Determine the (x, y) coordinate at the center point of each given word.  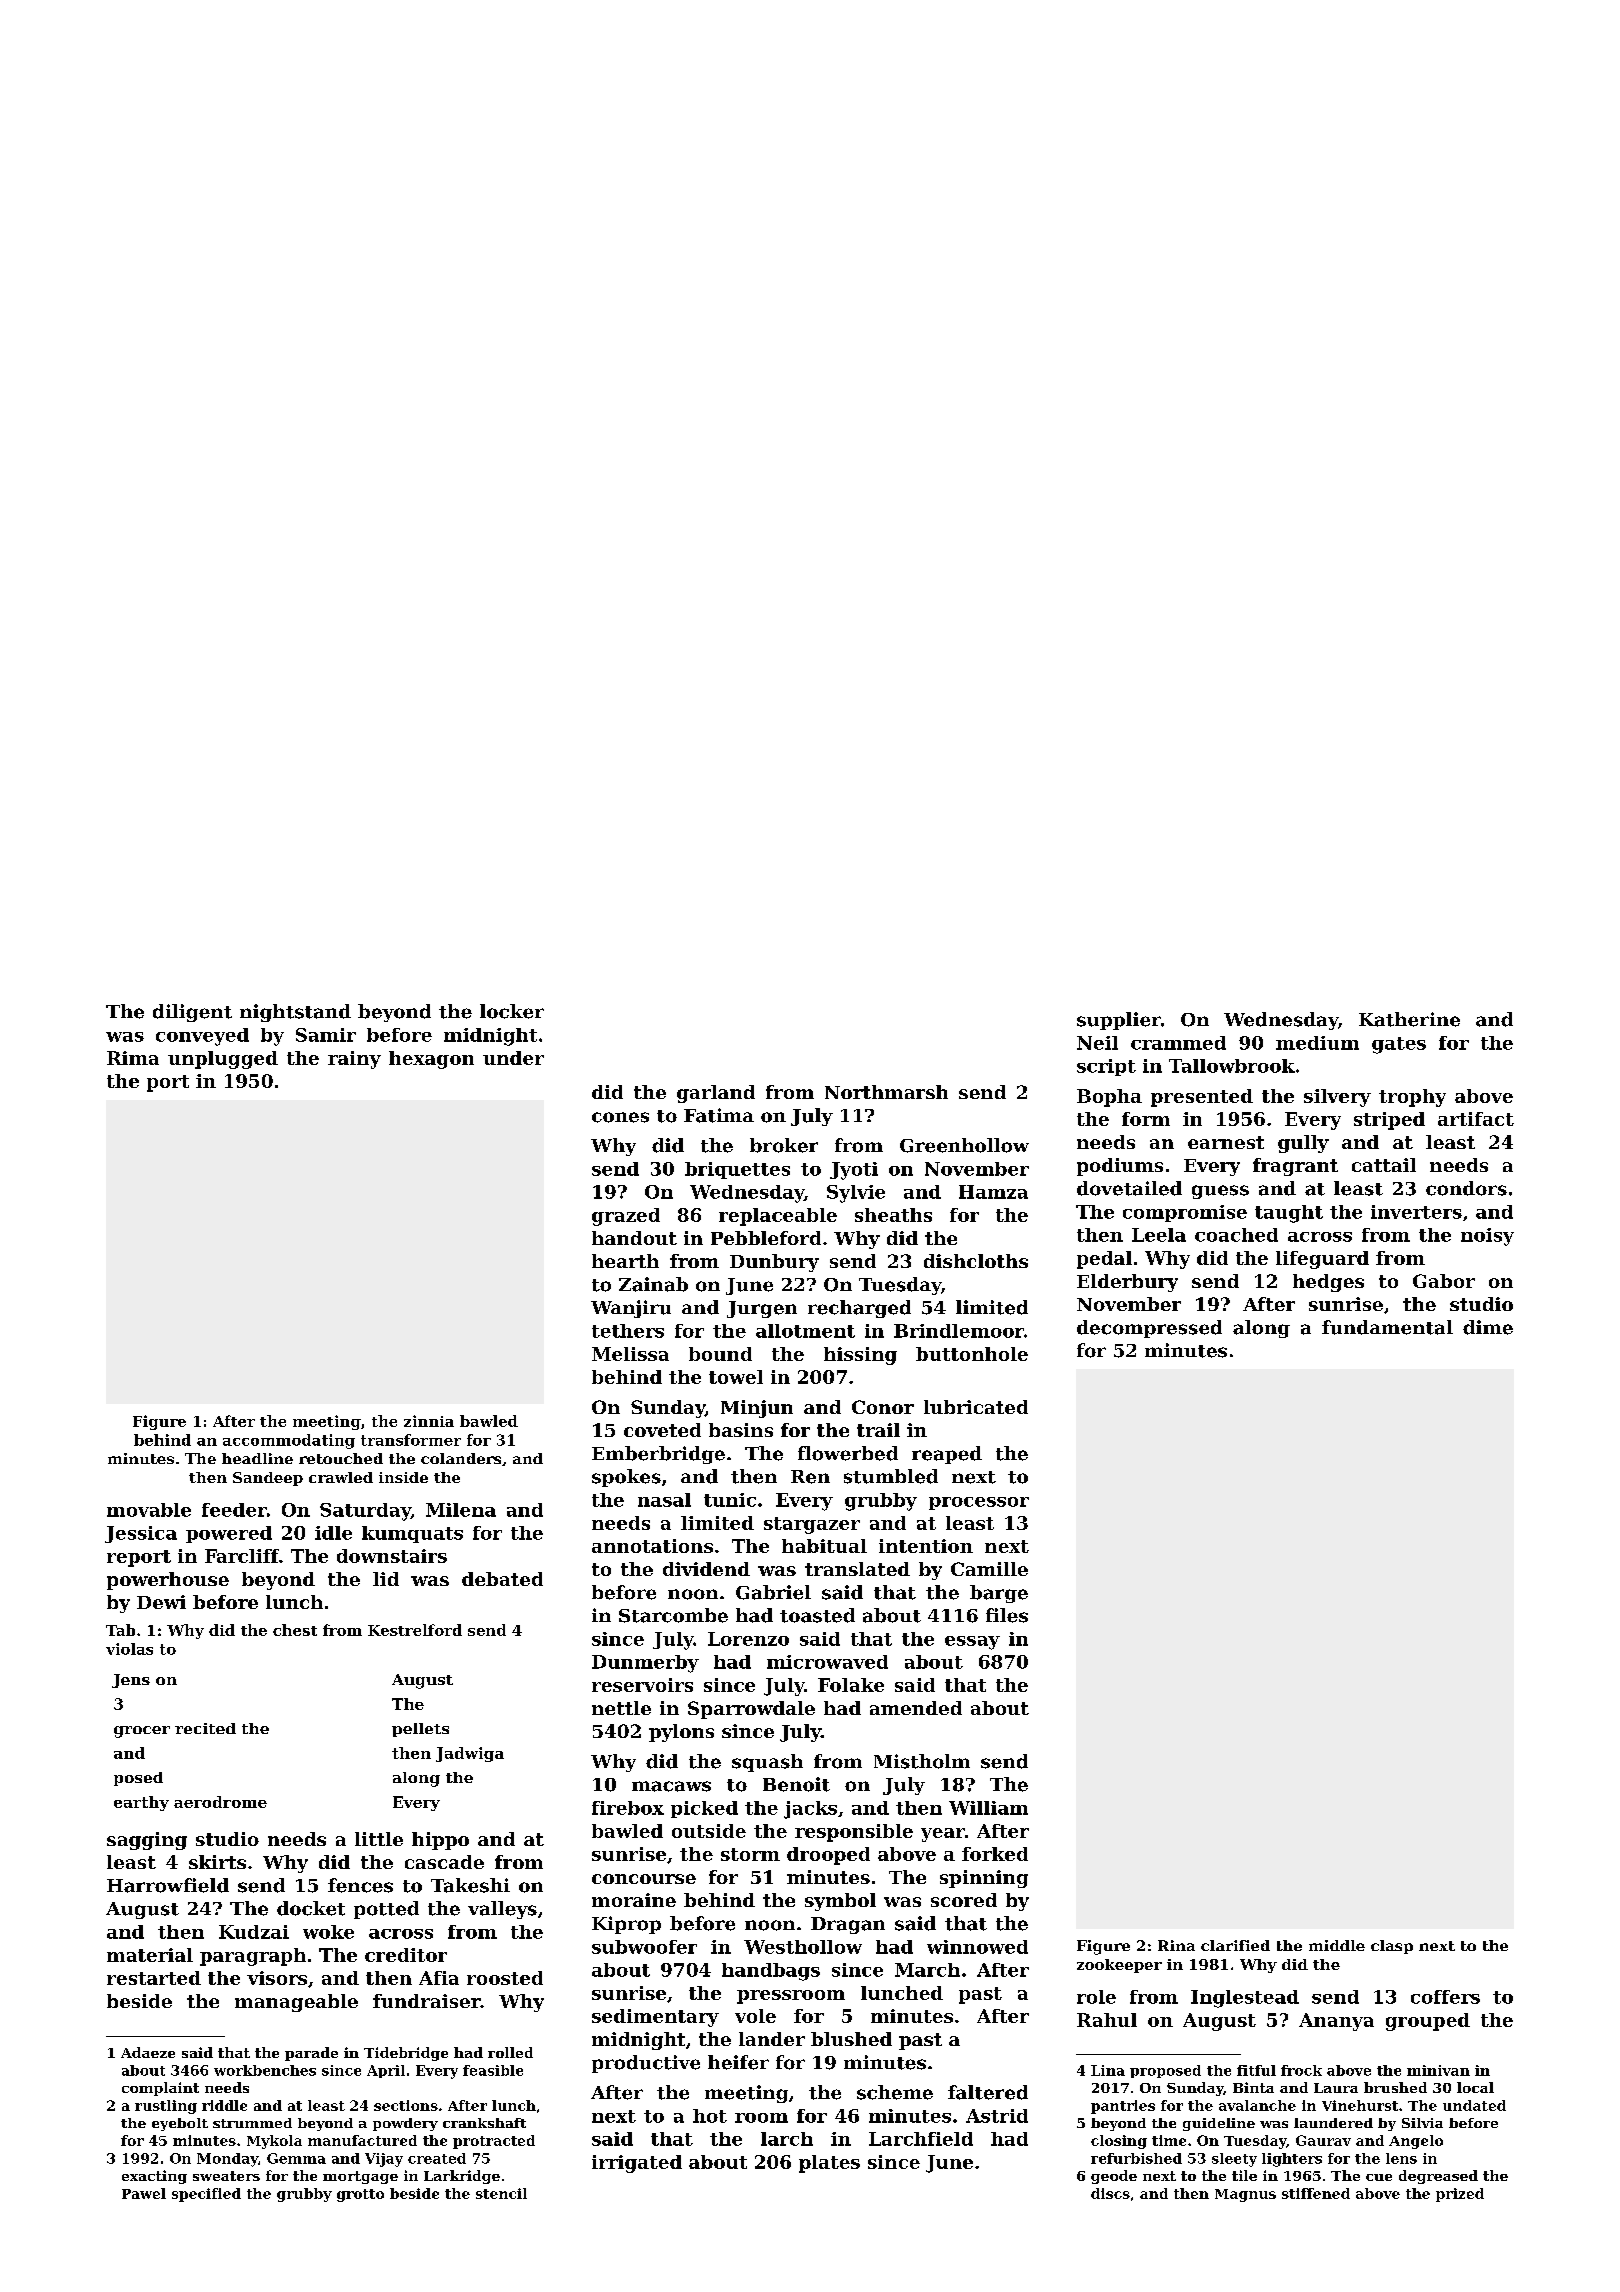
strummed (252, 2123)
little (379, 1839)
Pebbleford (766, 1238)
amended (916, 1708)
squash (767, 1763)
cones (620, 1117)
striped (1389, 1121)
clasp (1392, 1947)
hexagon (431, 1060)
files (1007, 1615)
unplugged (223, 1060)
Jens (131, 1681)
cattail (1384, 1165)
